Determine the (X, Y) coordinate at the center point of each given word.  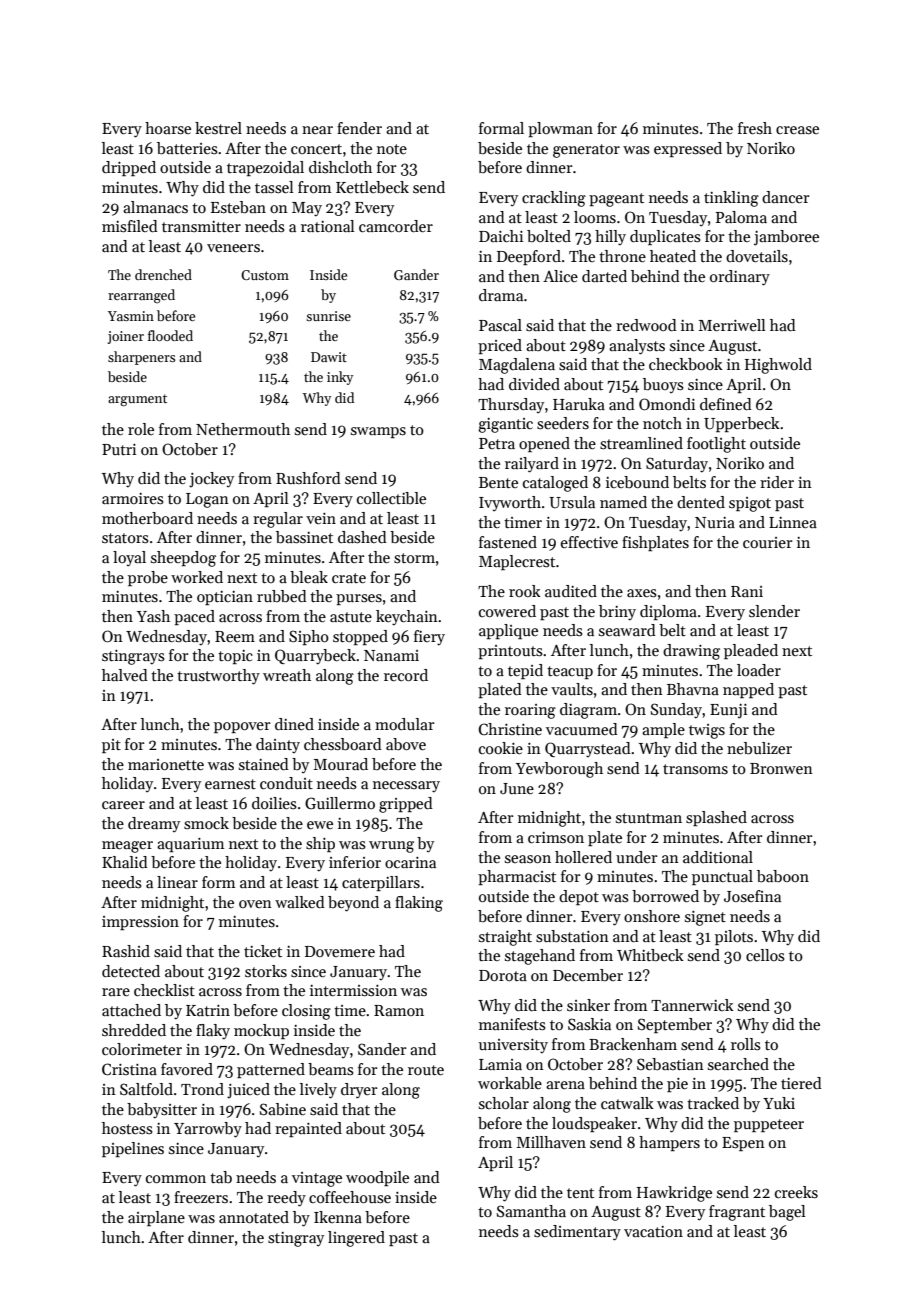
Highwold (778, 366)
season (528, 859)
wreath (287, 675)
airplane (156, 1218)
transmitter (201, 226)
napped (748, 690)
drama (501, 295)
